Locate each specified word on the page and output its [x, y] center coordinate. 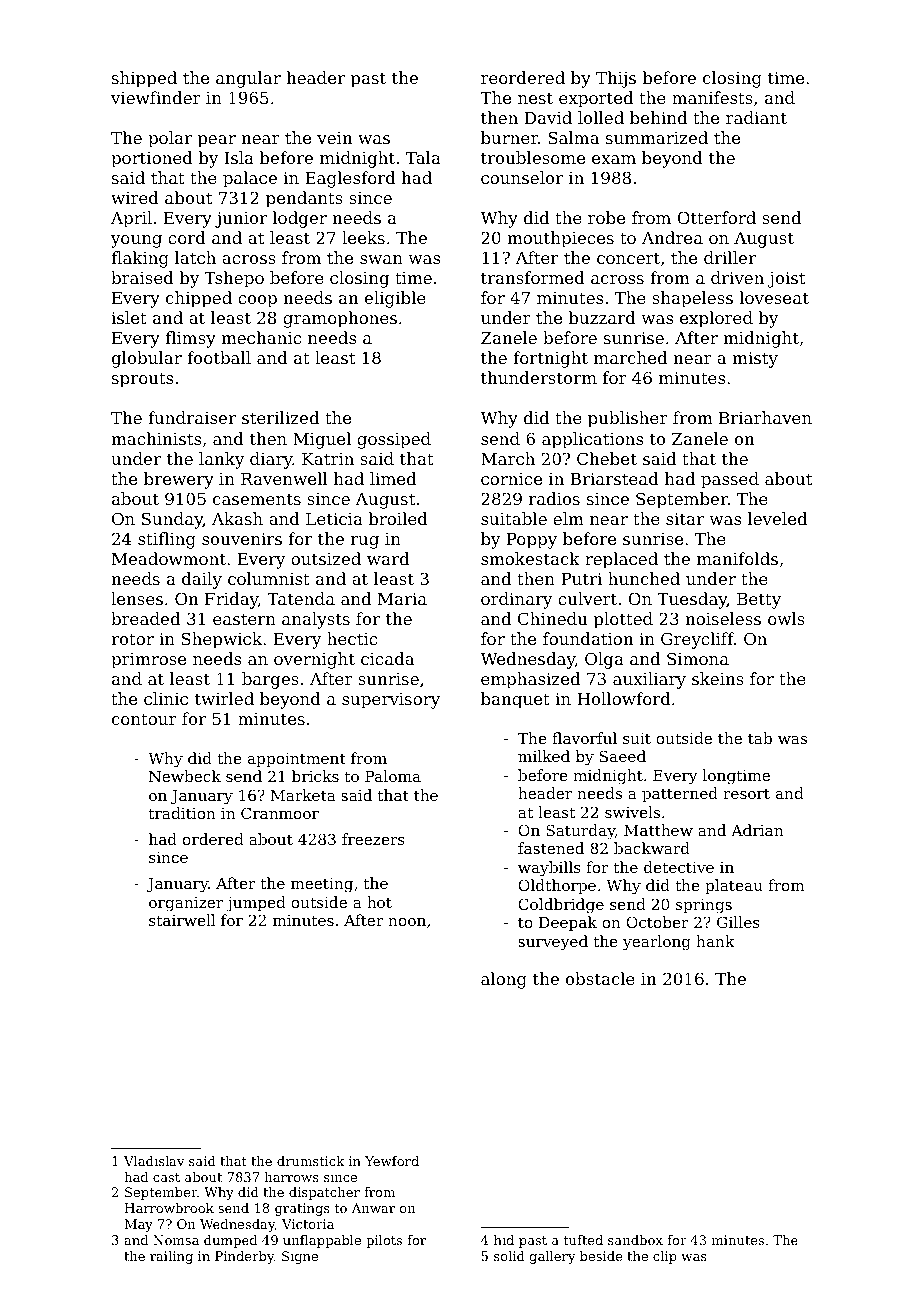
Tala [423, 157]
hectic [352, 638]
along [504, 980]
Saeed [623, 756]
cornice [511, 479]
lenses [137, 598]
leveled [777, 518]
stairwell [182, 920]
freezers [373, 839]
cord [187, 237]
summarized [657, 137]
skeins [718, 678]
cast [166, 1177]
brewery [179, 480]
